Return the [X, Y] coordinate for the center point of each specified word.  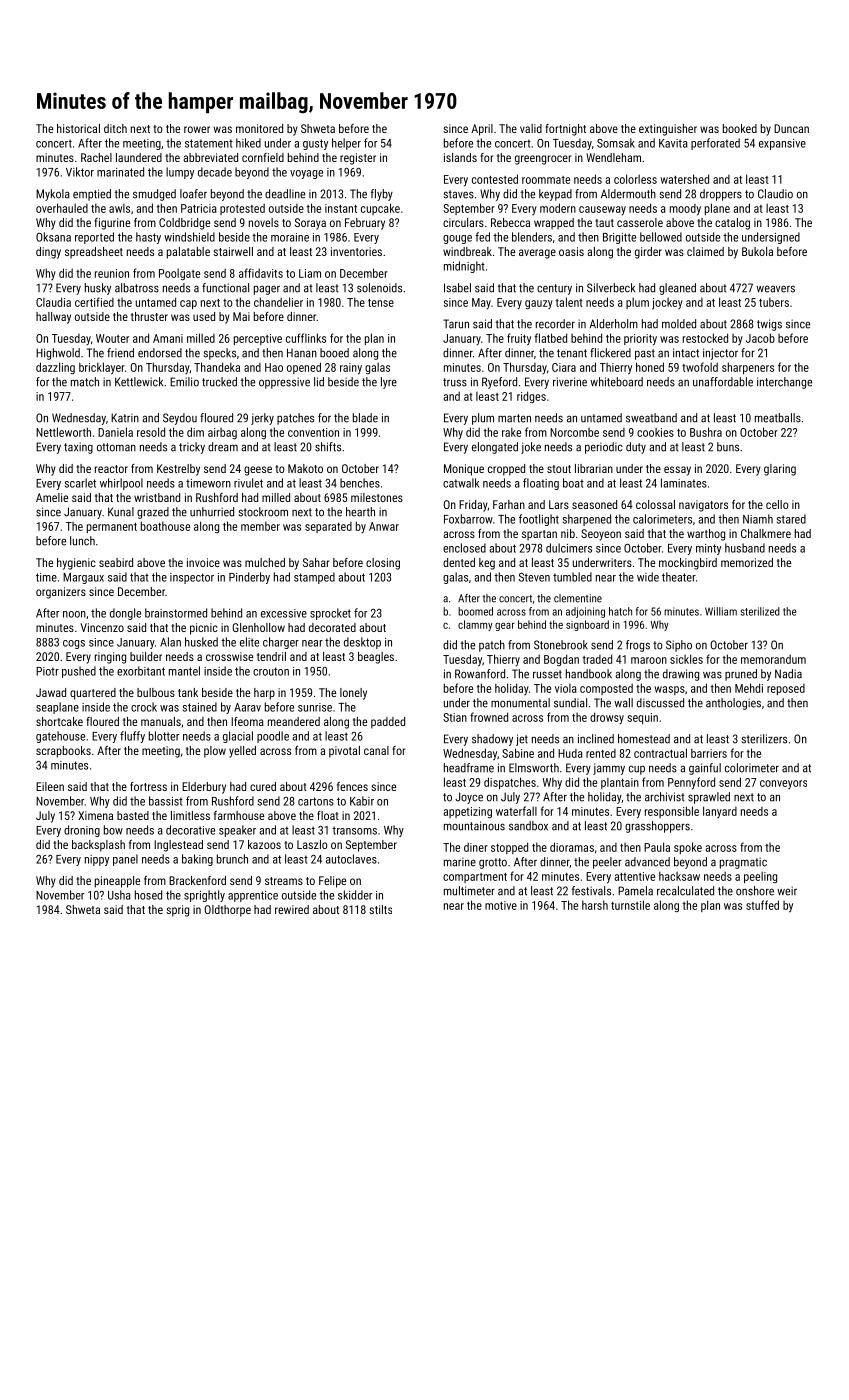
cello [777, 504]
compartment [475, 878]
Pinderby [249, 578]
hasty [148, 238]
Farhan [509, 504]
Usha [119, 895]
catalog [732, 224]
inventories [356, 251]
